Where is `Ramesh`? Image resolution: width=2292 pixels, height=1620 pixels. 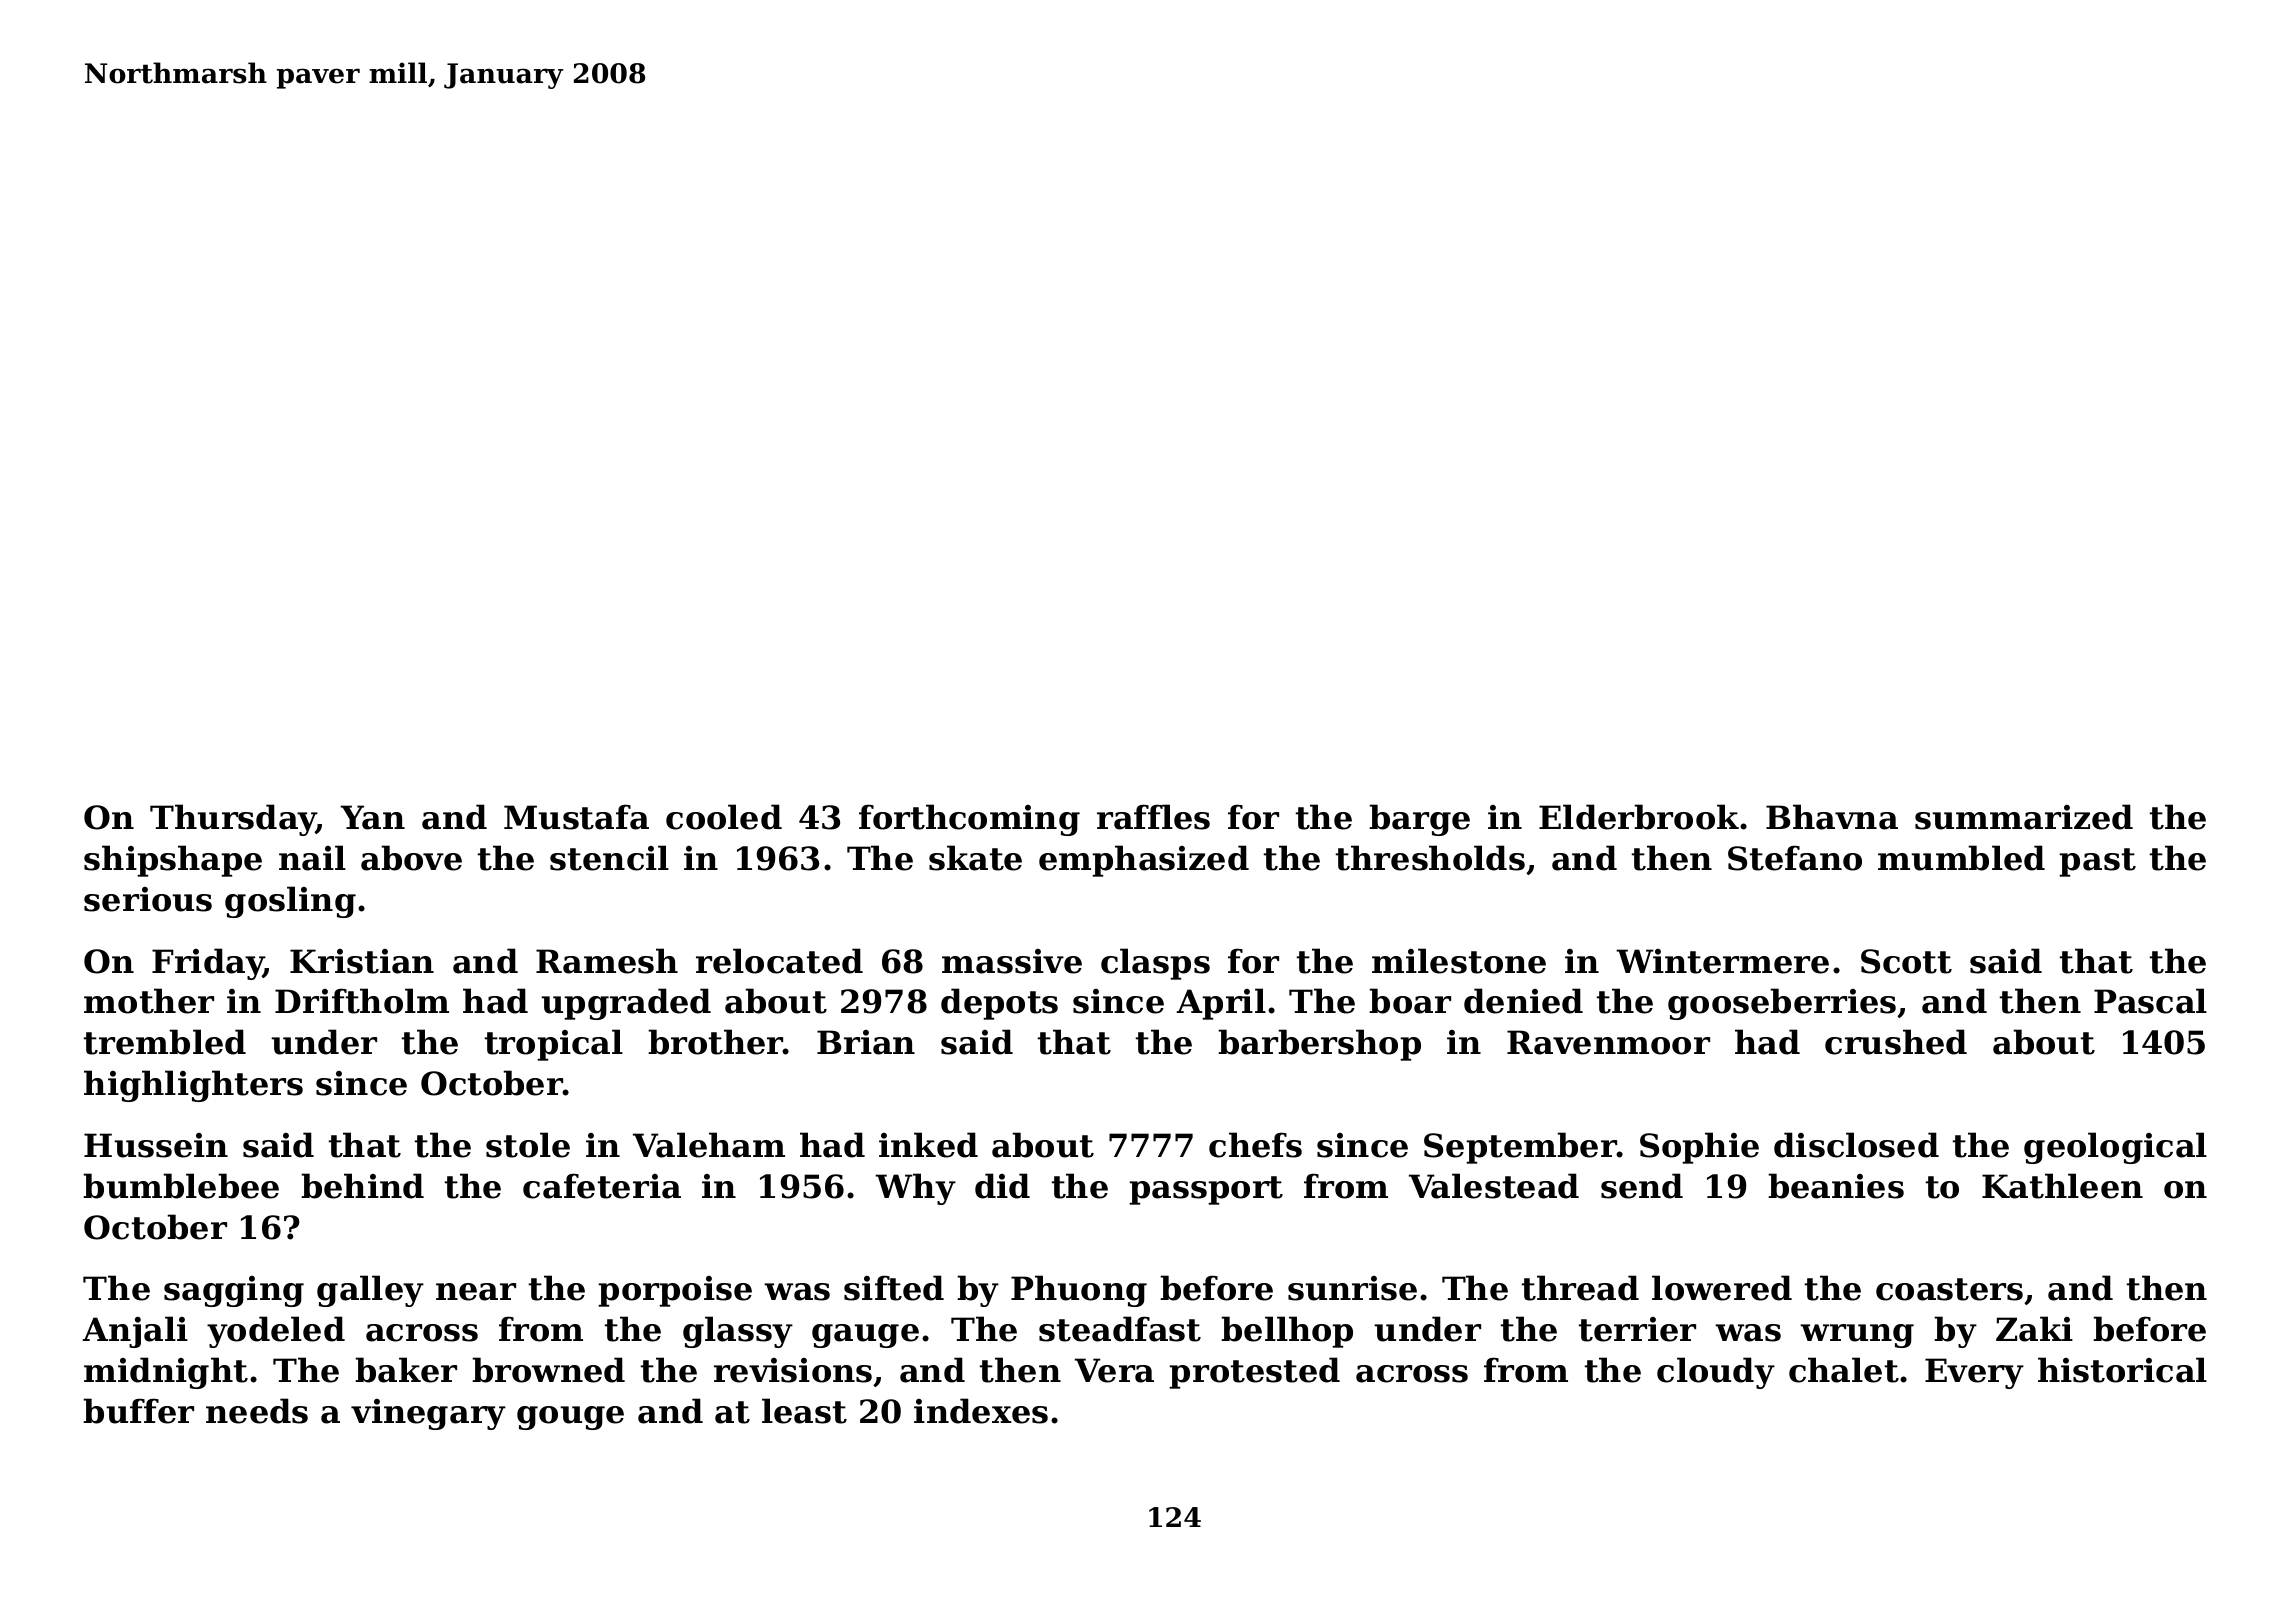 Ramesh is located at coordinates (607, 961).
